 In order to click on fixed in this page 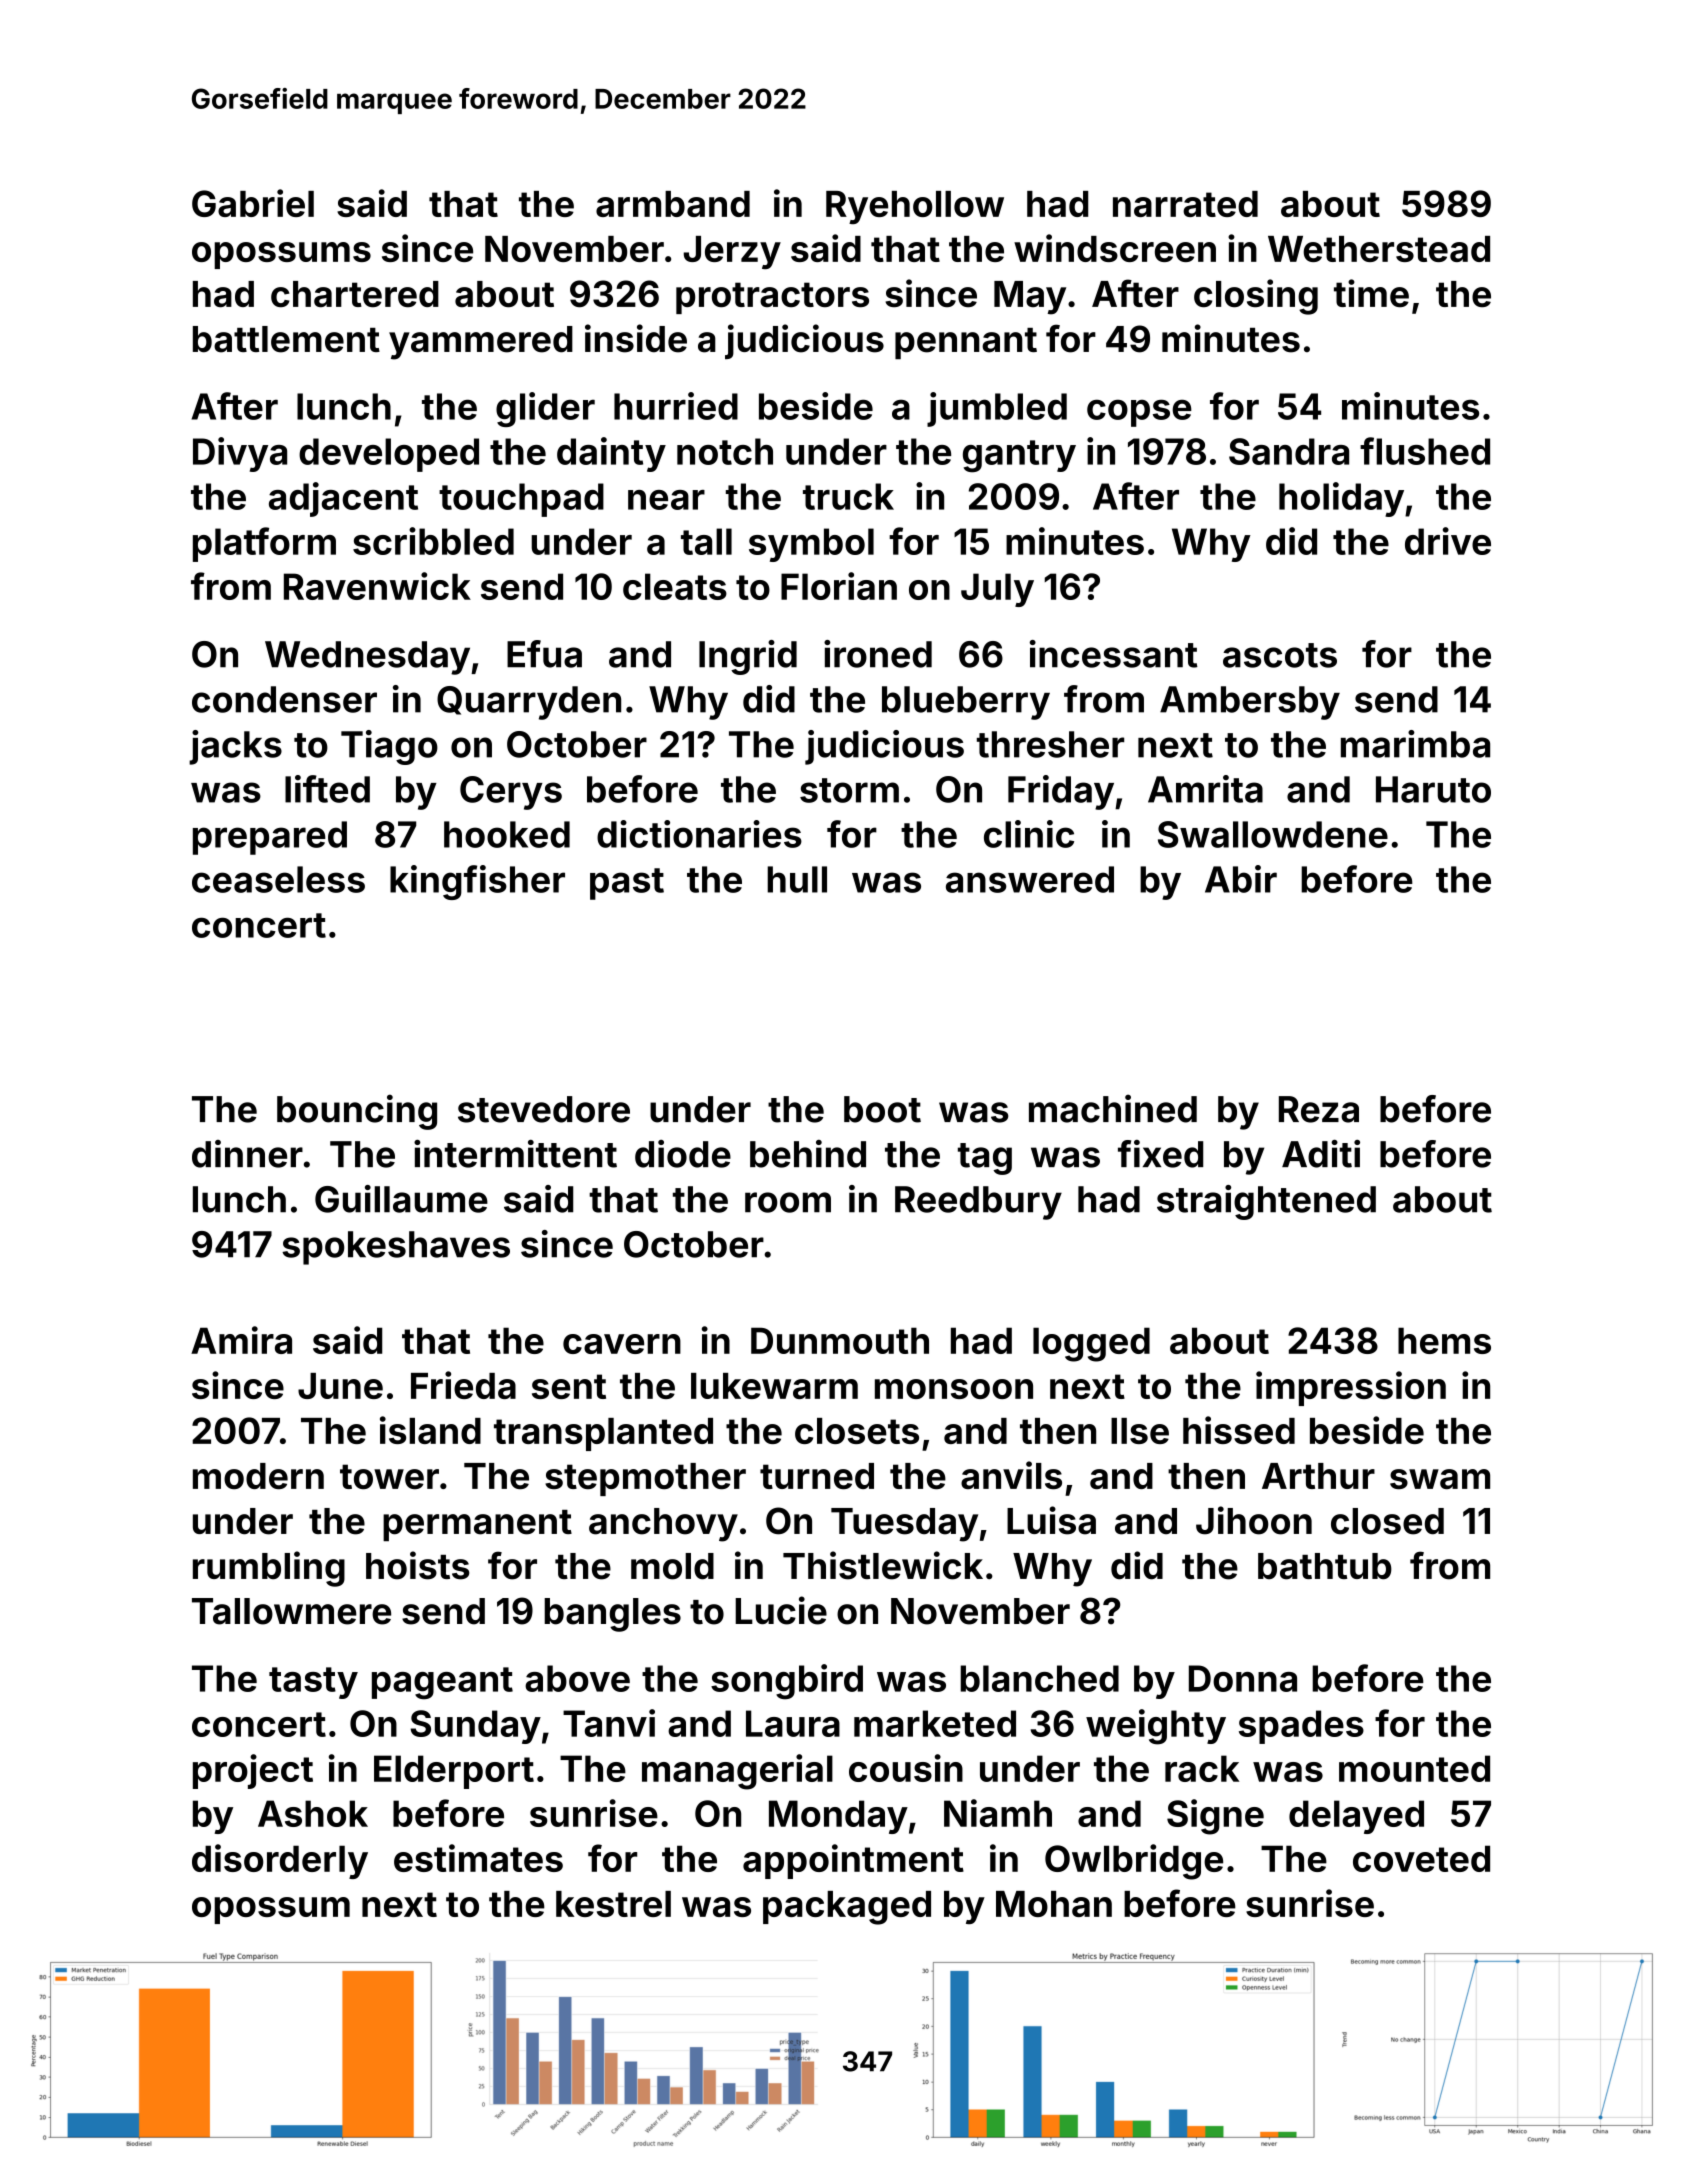, I will do `click(1160, 1154)`.
